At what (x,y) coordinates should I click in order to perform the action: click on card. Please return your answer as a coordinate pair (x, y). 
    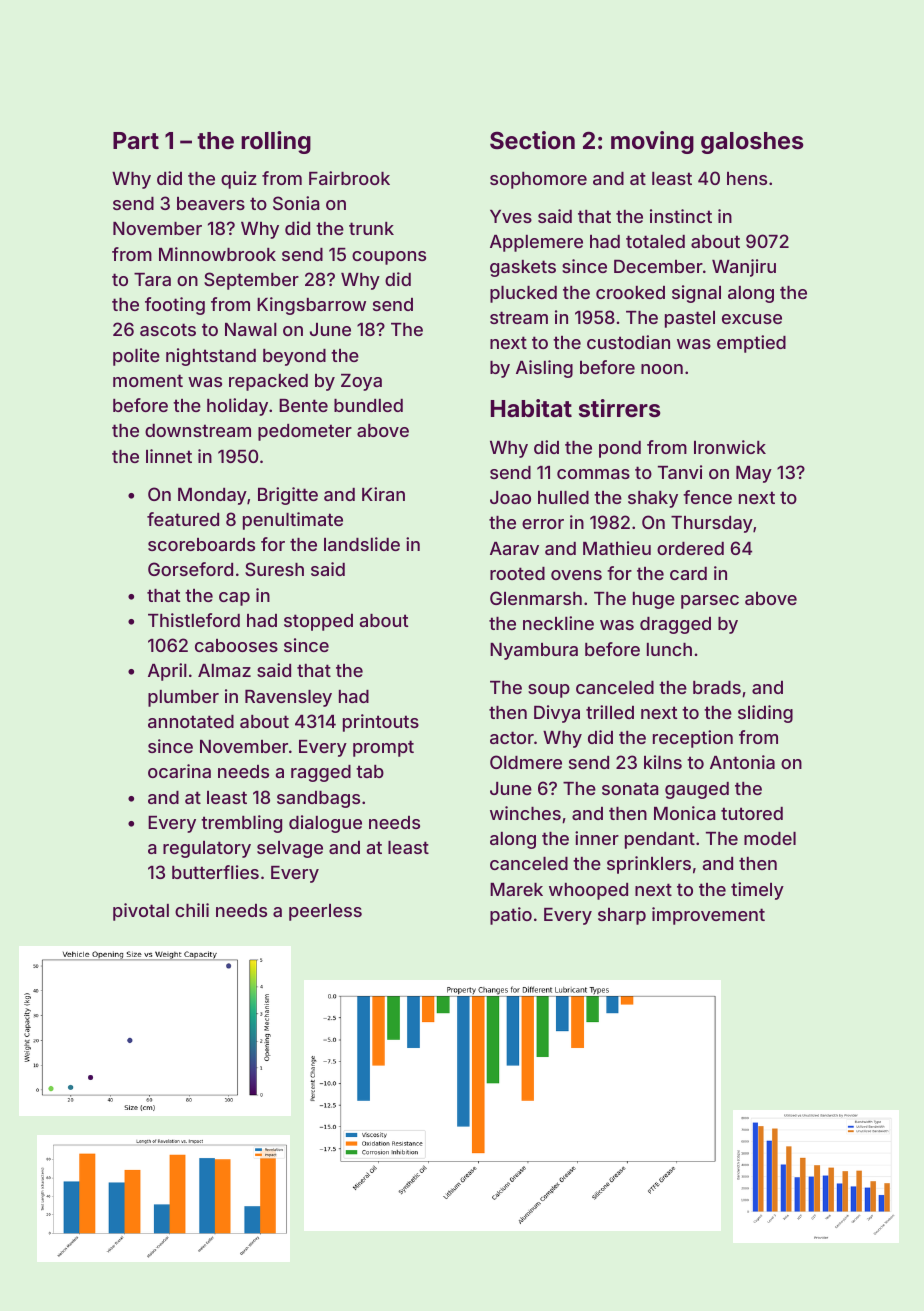
    Looking at the image, I should click on (688, 573).
